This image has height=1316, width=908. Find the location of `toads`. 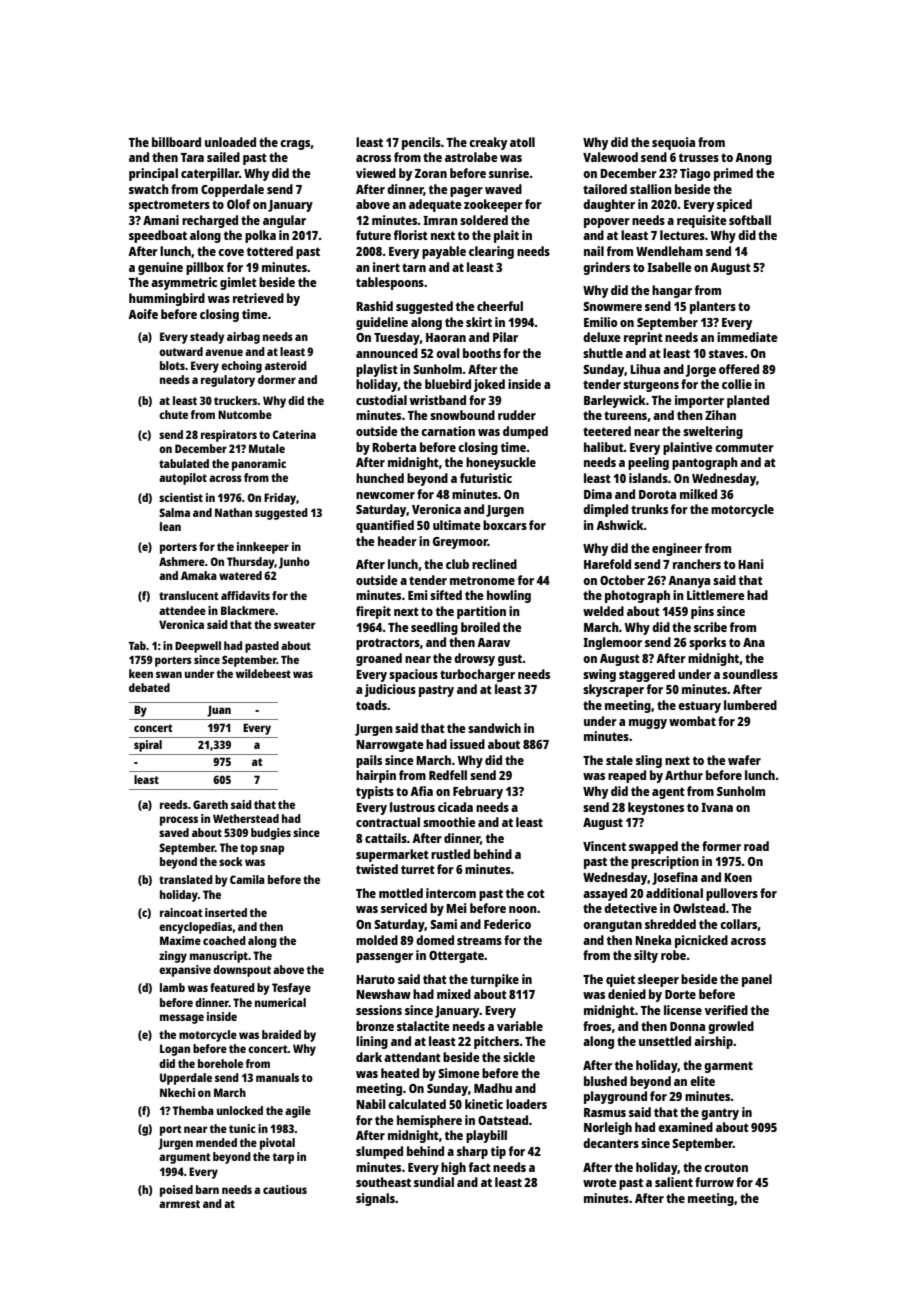

toads is located at coordinates (371, 705).
